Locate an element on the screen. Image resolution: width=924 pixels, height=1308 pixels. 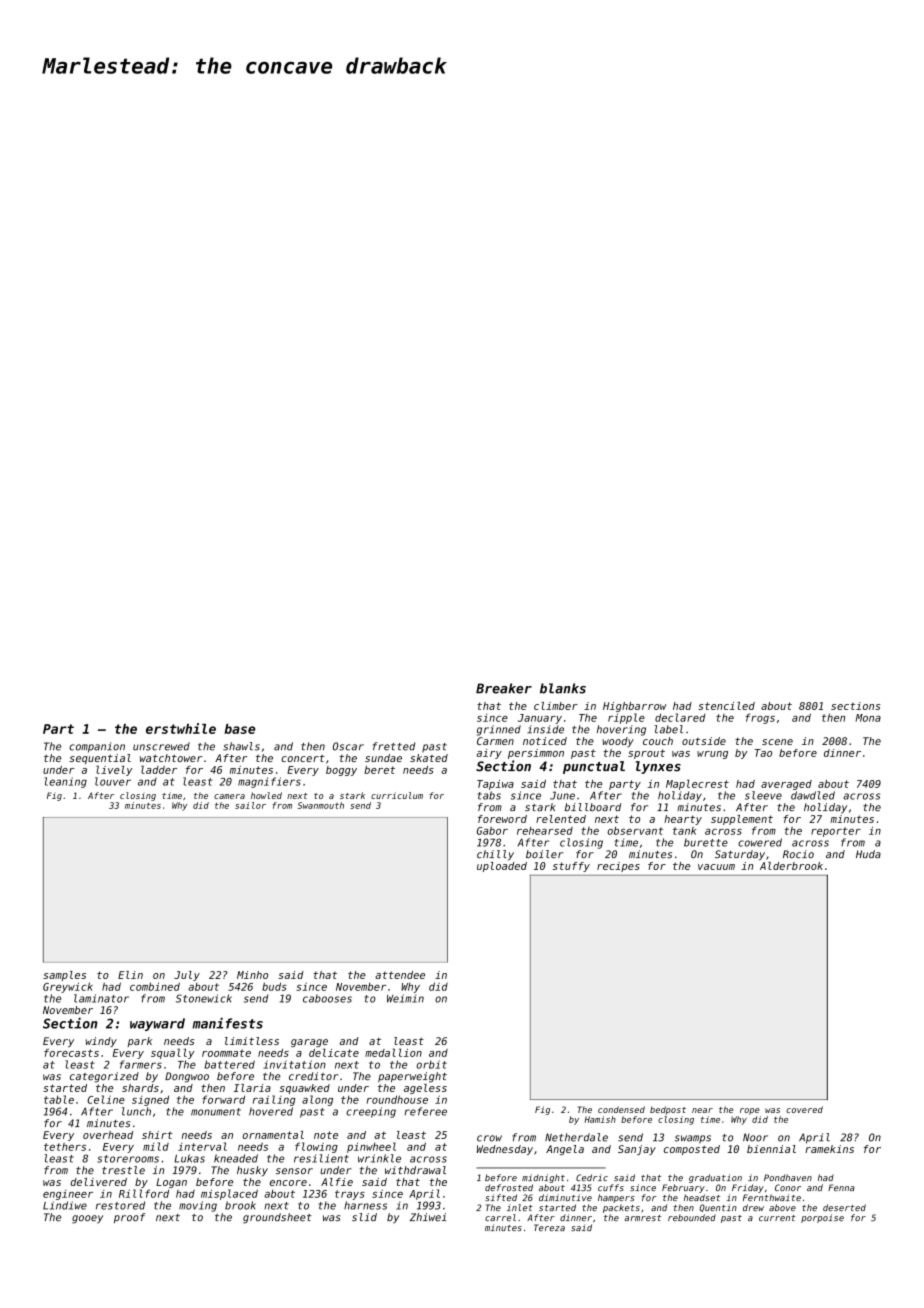
laminator is located at coordinates (101, 998).
